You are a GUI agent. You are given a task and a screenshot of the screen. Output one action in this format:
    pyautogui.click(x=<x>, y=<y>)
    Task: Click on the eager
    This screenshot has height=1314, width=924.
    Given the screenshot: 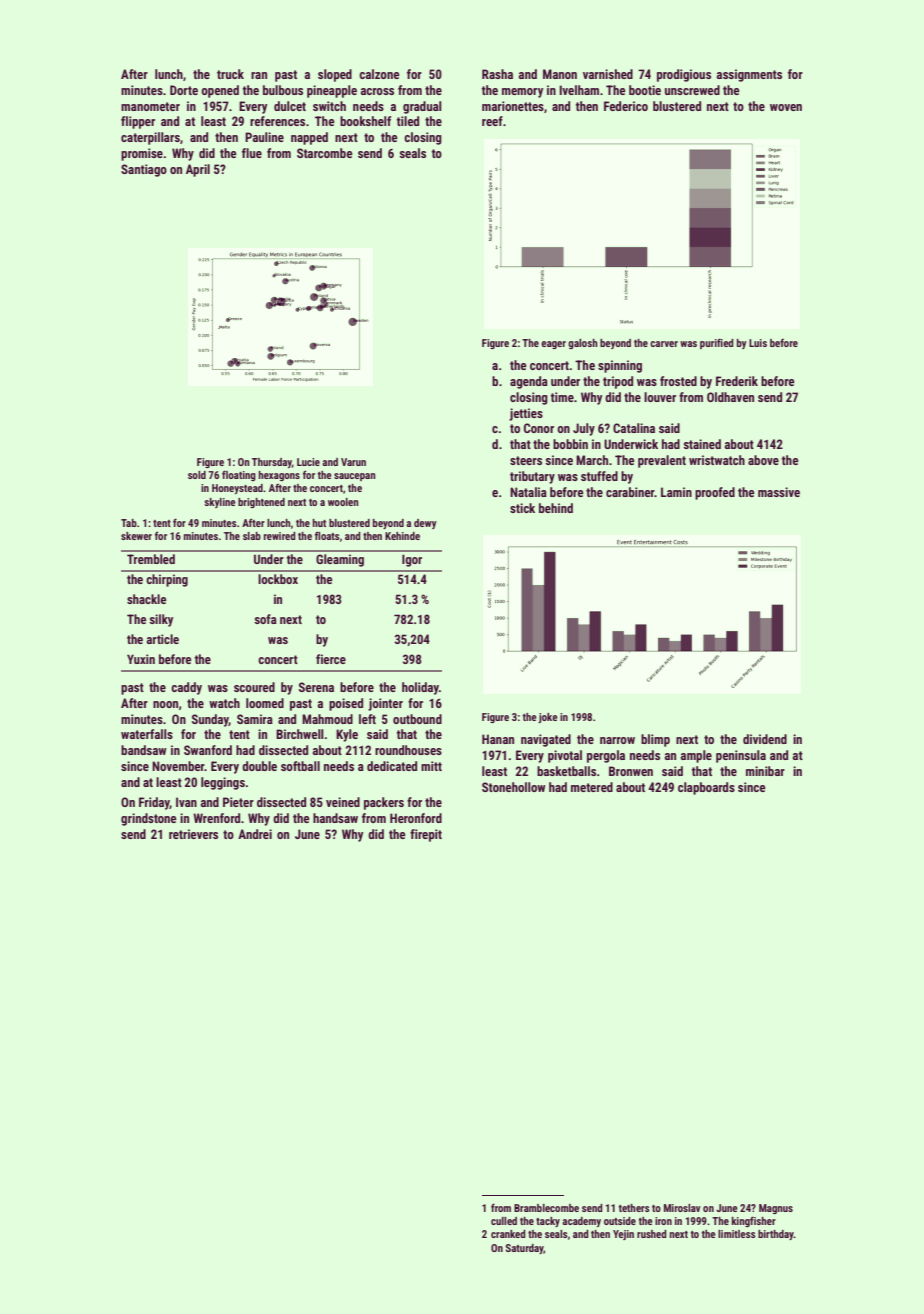 What is the action you would take?
    pyautogui.click(x=553, y=345)
